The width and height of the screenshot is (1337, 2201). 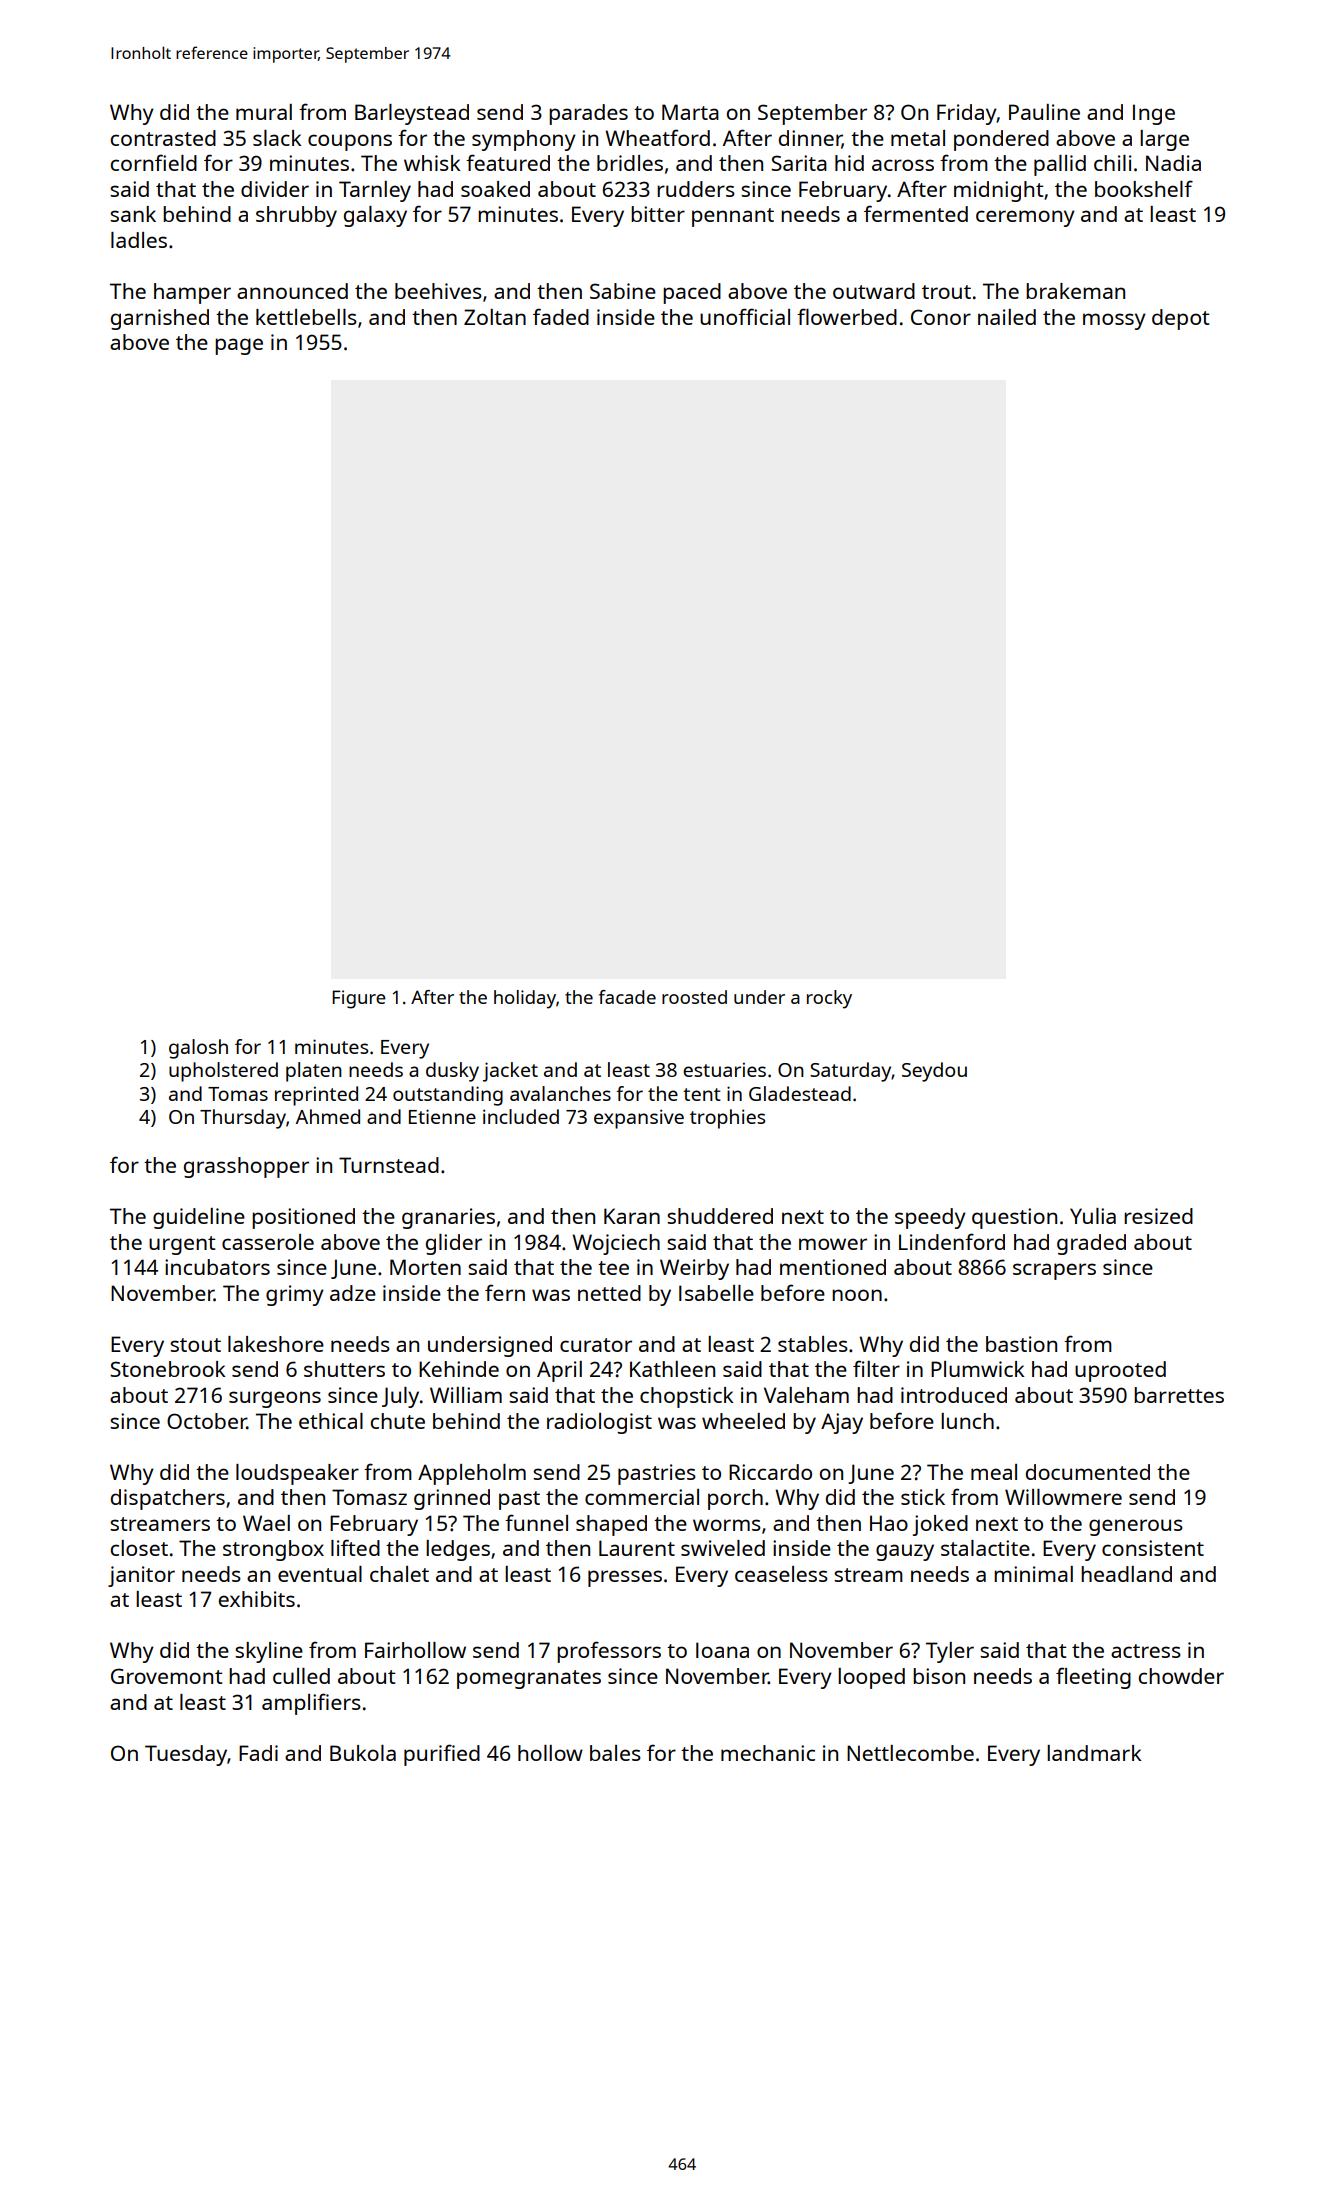 I want to click on hamper, so click(x=192, y=293).
